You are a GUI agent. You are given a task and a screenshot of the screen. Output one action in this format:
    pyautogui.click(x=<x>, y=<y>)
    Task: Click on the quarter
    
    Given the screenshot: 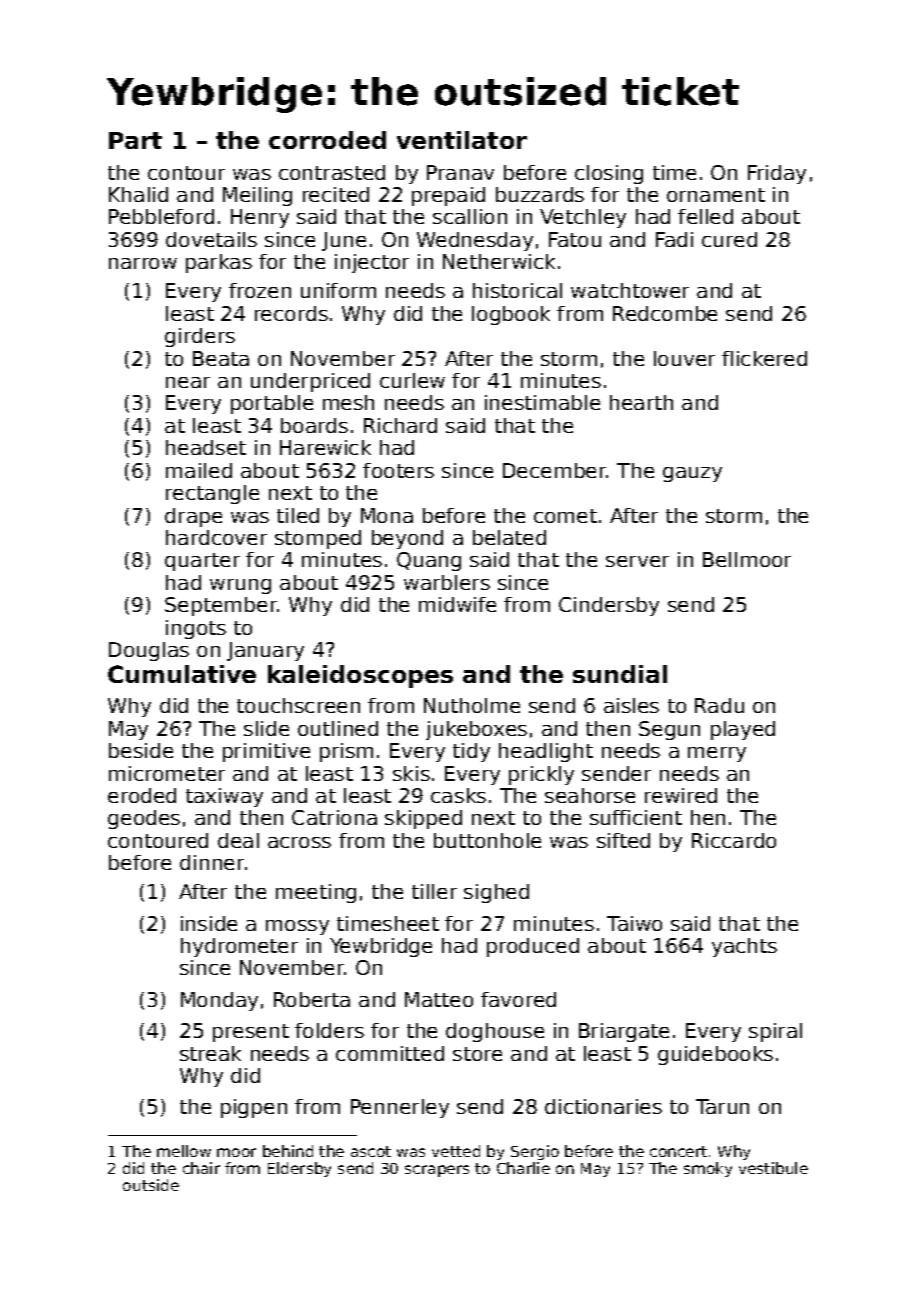 What is the action you would take?
    pyautogui.click(x=202, y=562)
